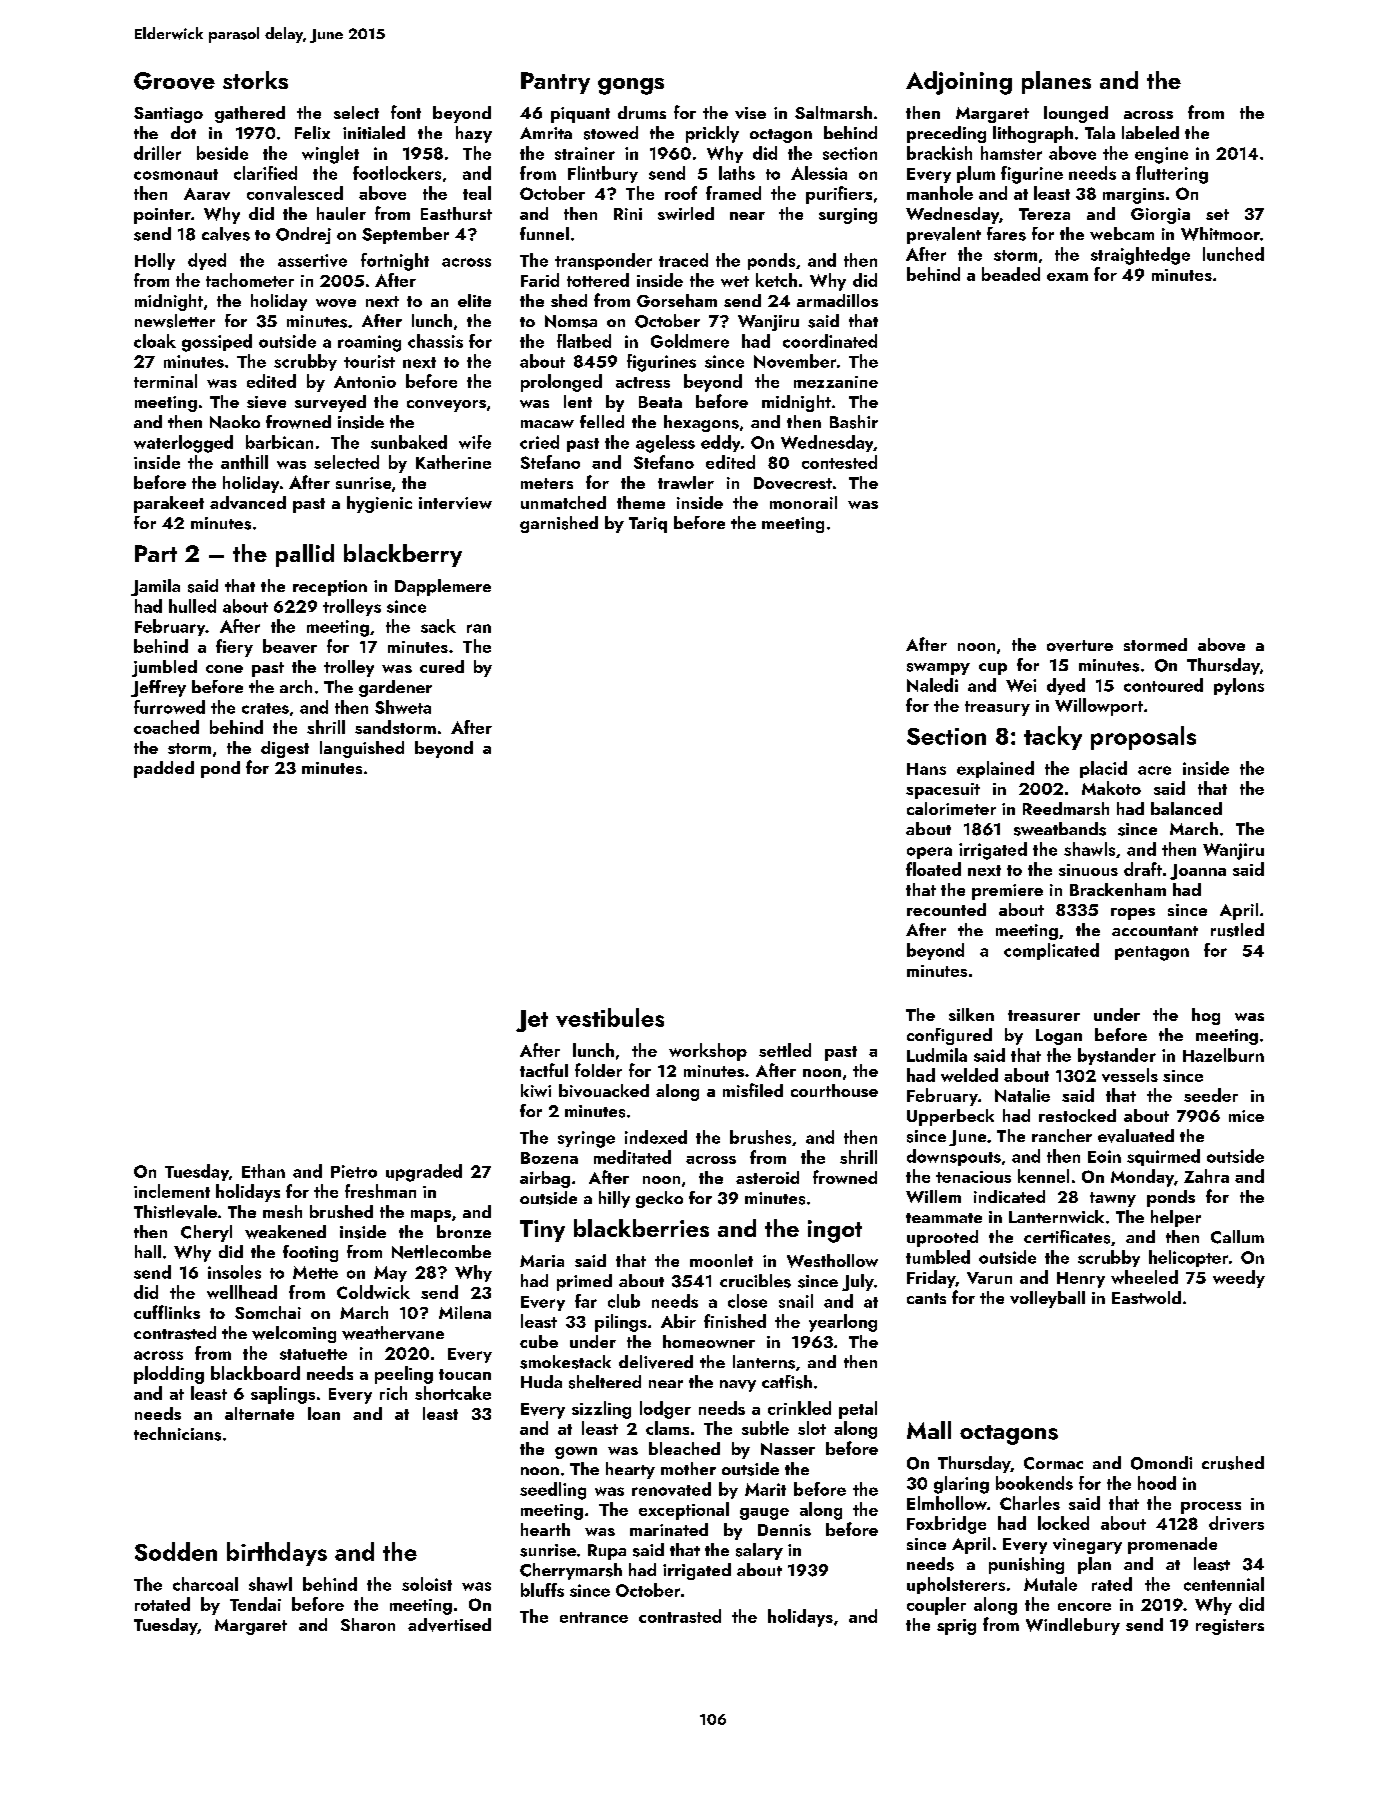  Describe the element at coordinates (784, 1530) in the screenshot. I see `Dennis` at that location.
